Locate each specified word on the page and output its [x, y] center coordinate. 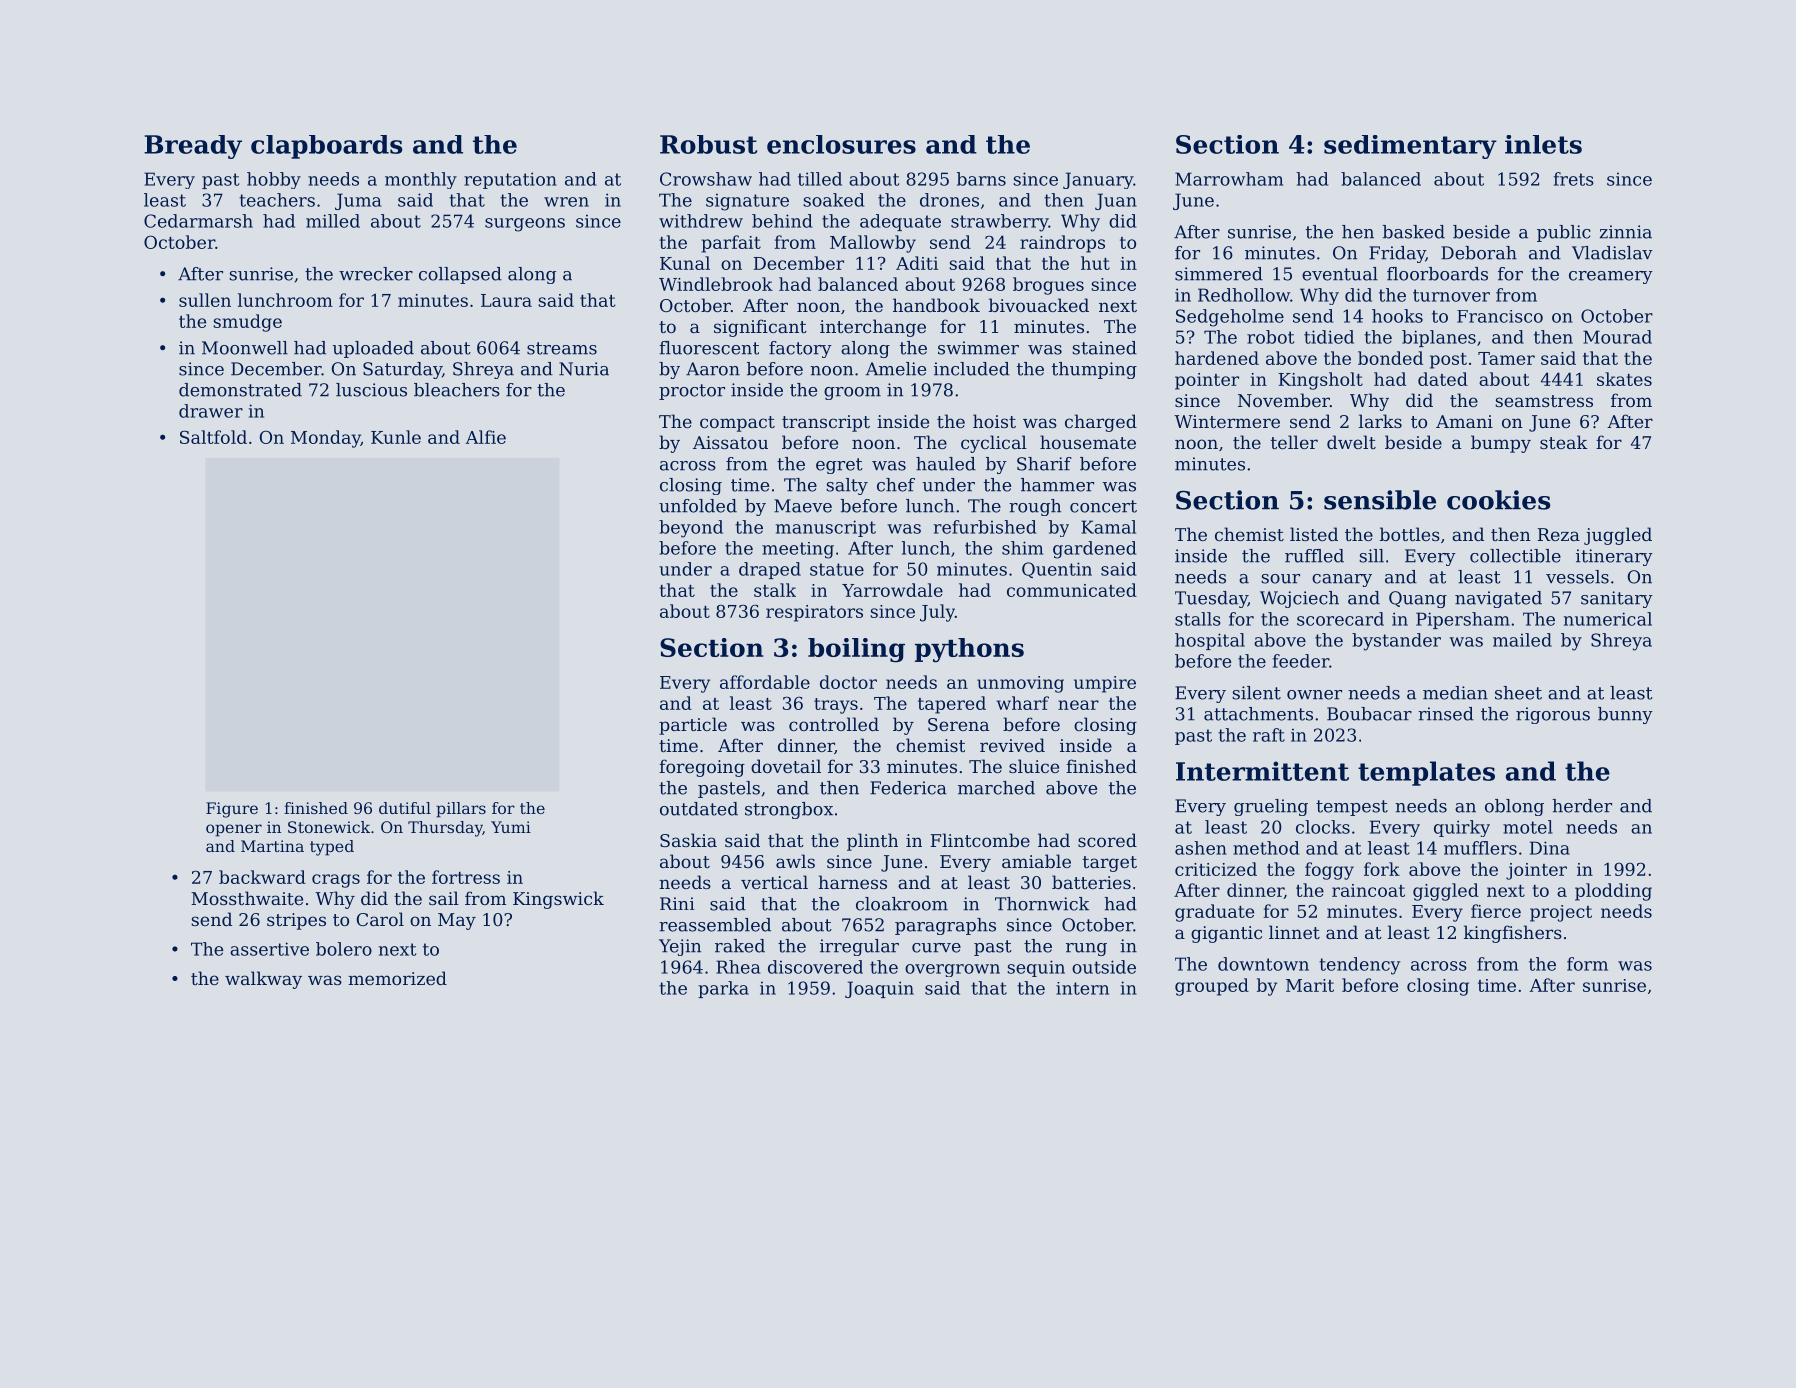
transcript [826, 423]
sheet [1518, 693]
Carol [380, 919]
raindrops [1062, 244]
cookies [1498, 500]
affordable [765, 682]
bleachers [457, 390]
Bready [193, 147]
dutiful [405, 808]
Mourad [1617, 337]
